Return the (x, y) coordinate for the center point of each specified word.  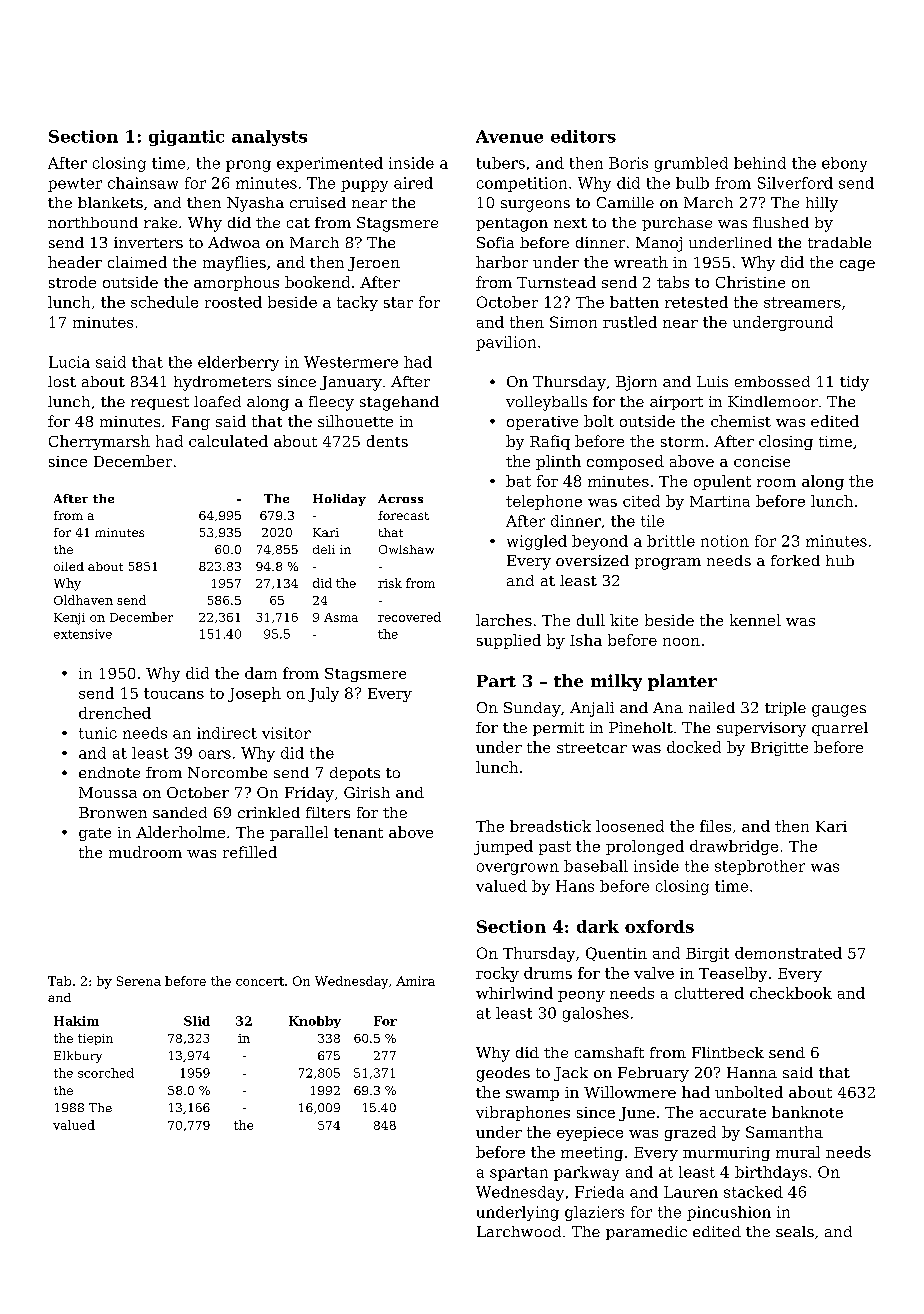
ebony (844, 164)
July (323, 694)
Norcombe (227, 772)
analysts (269, 138)
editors (583, 136)
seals (795, 1231)
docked (694, 747)
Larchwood (519, 1231)
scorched (106, 1073)
